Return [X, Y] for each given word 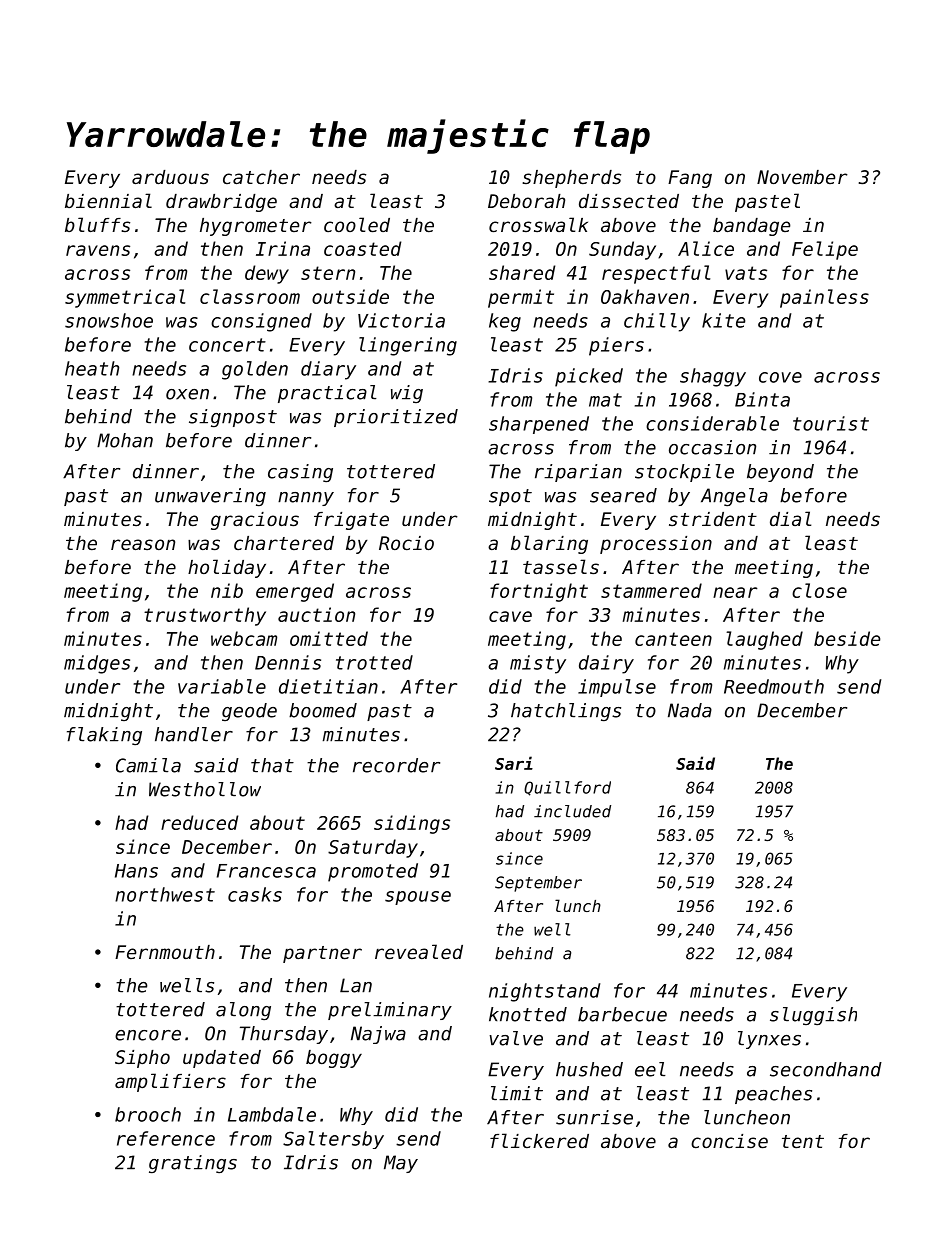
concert [227, 345]
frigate [351, 521]
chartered [284, 543]
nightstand [544, 992]
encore [148, 1035]
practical [327, 394]
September [538, 884]
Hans [136, 871]
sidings [412, 824]
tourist [831, 423]
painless [824, 298]
